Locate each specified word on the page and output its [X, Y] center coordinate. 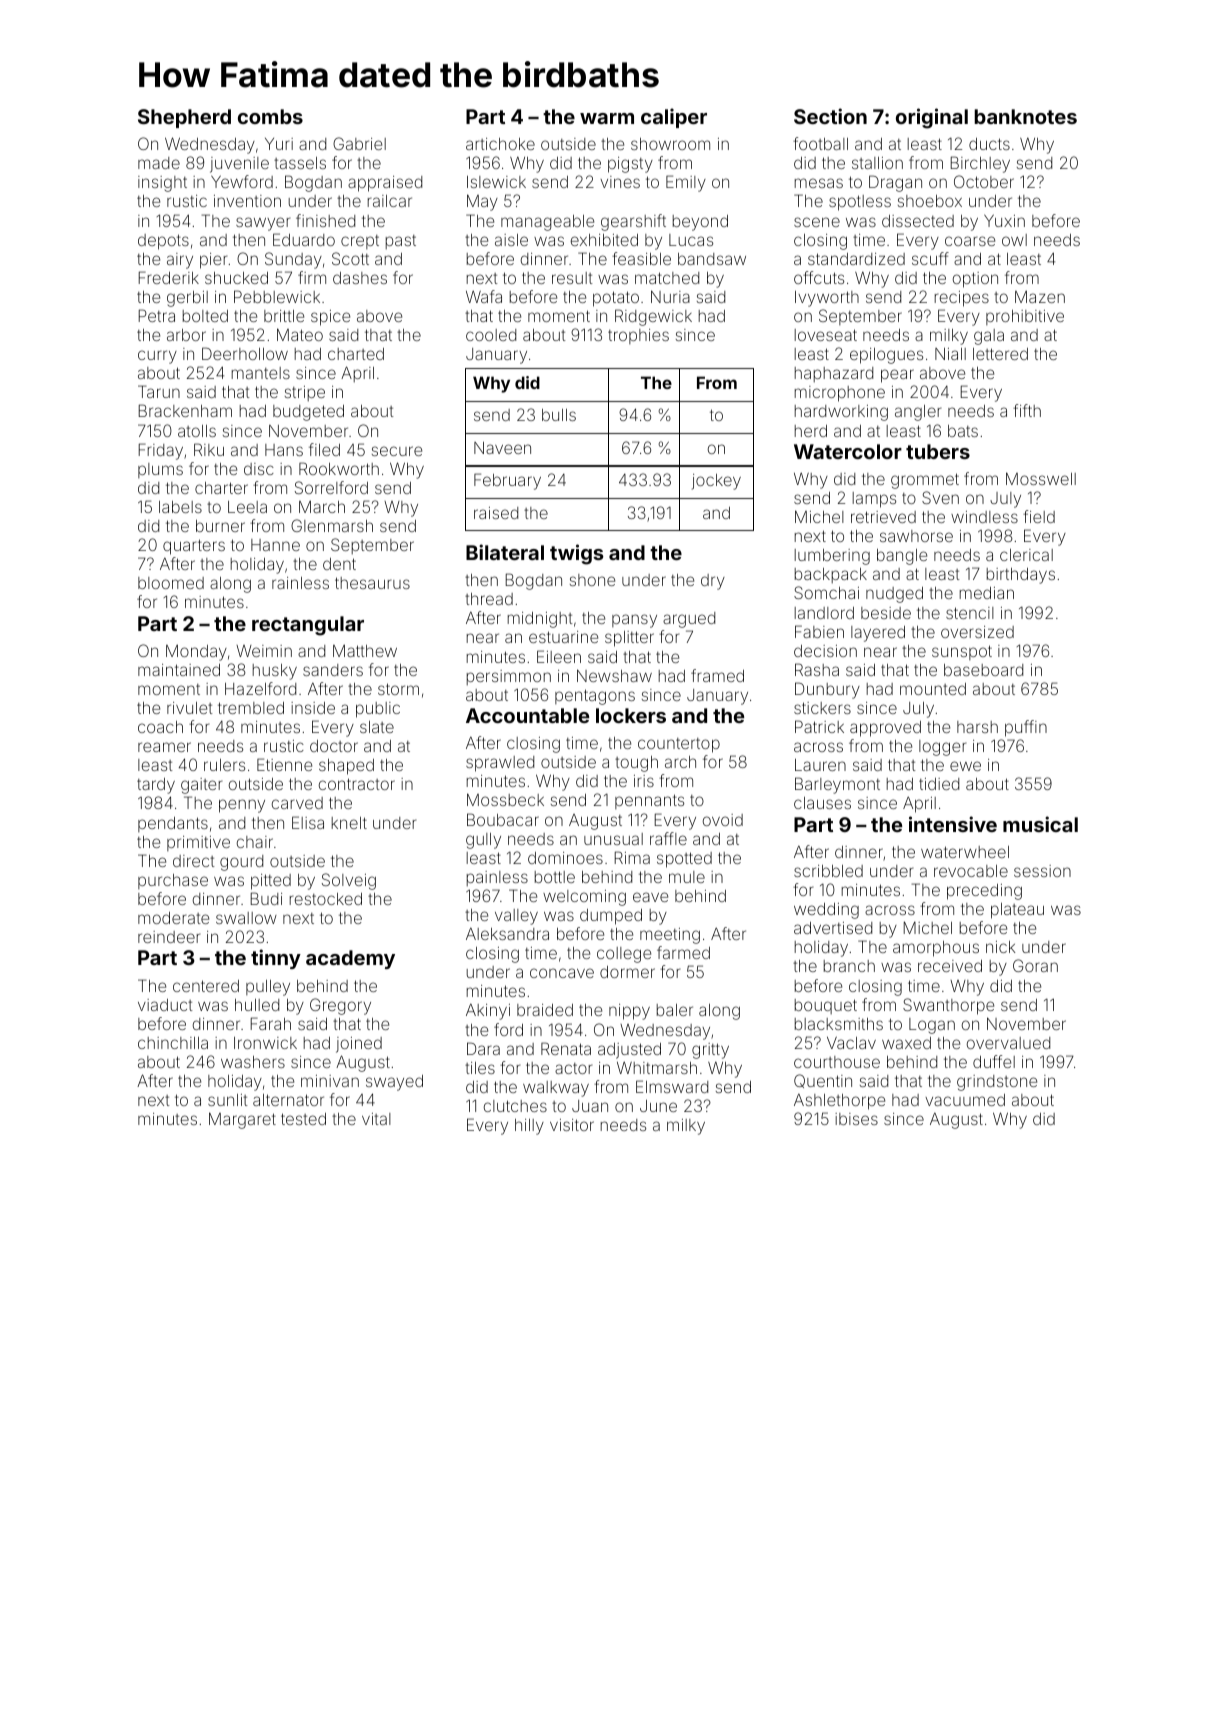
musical [1040, 824]
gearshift [633, 222]
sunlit [228, 1100]
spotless [860, 203]
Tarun [159, 391]
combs [270, 116]
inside [313, 708]
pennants [649, 801]
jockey [716, 482]
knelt [349, 823]
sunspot [962, 652]
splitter [629, 639]
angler [918, 413]
